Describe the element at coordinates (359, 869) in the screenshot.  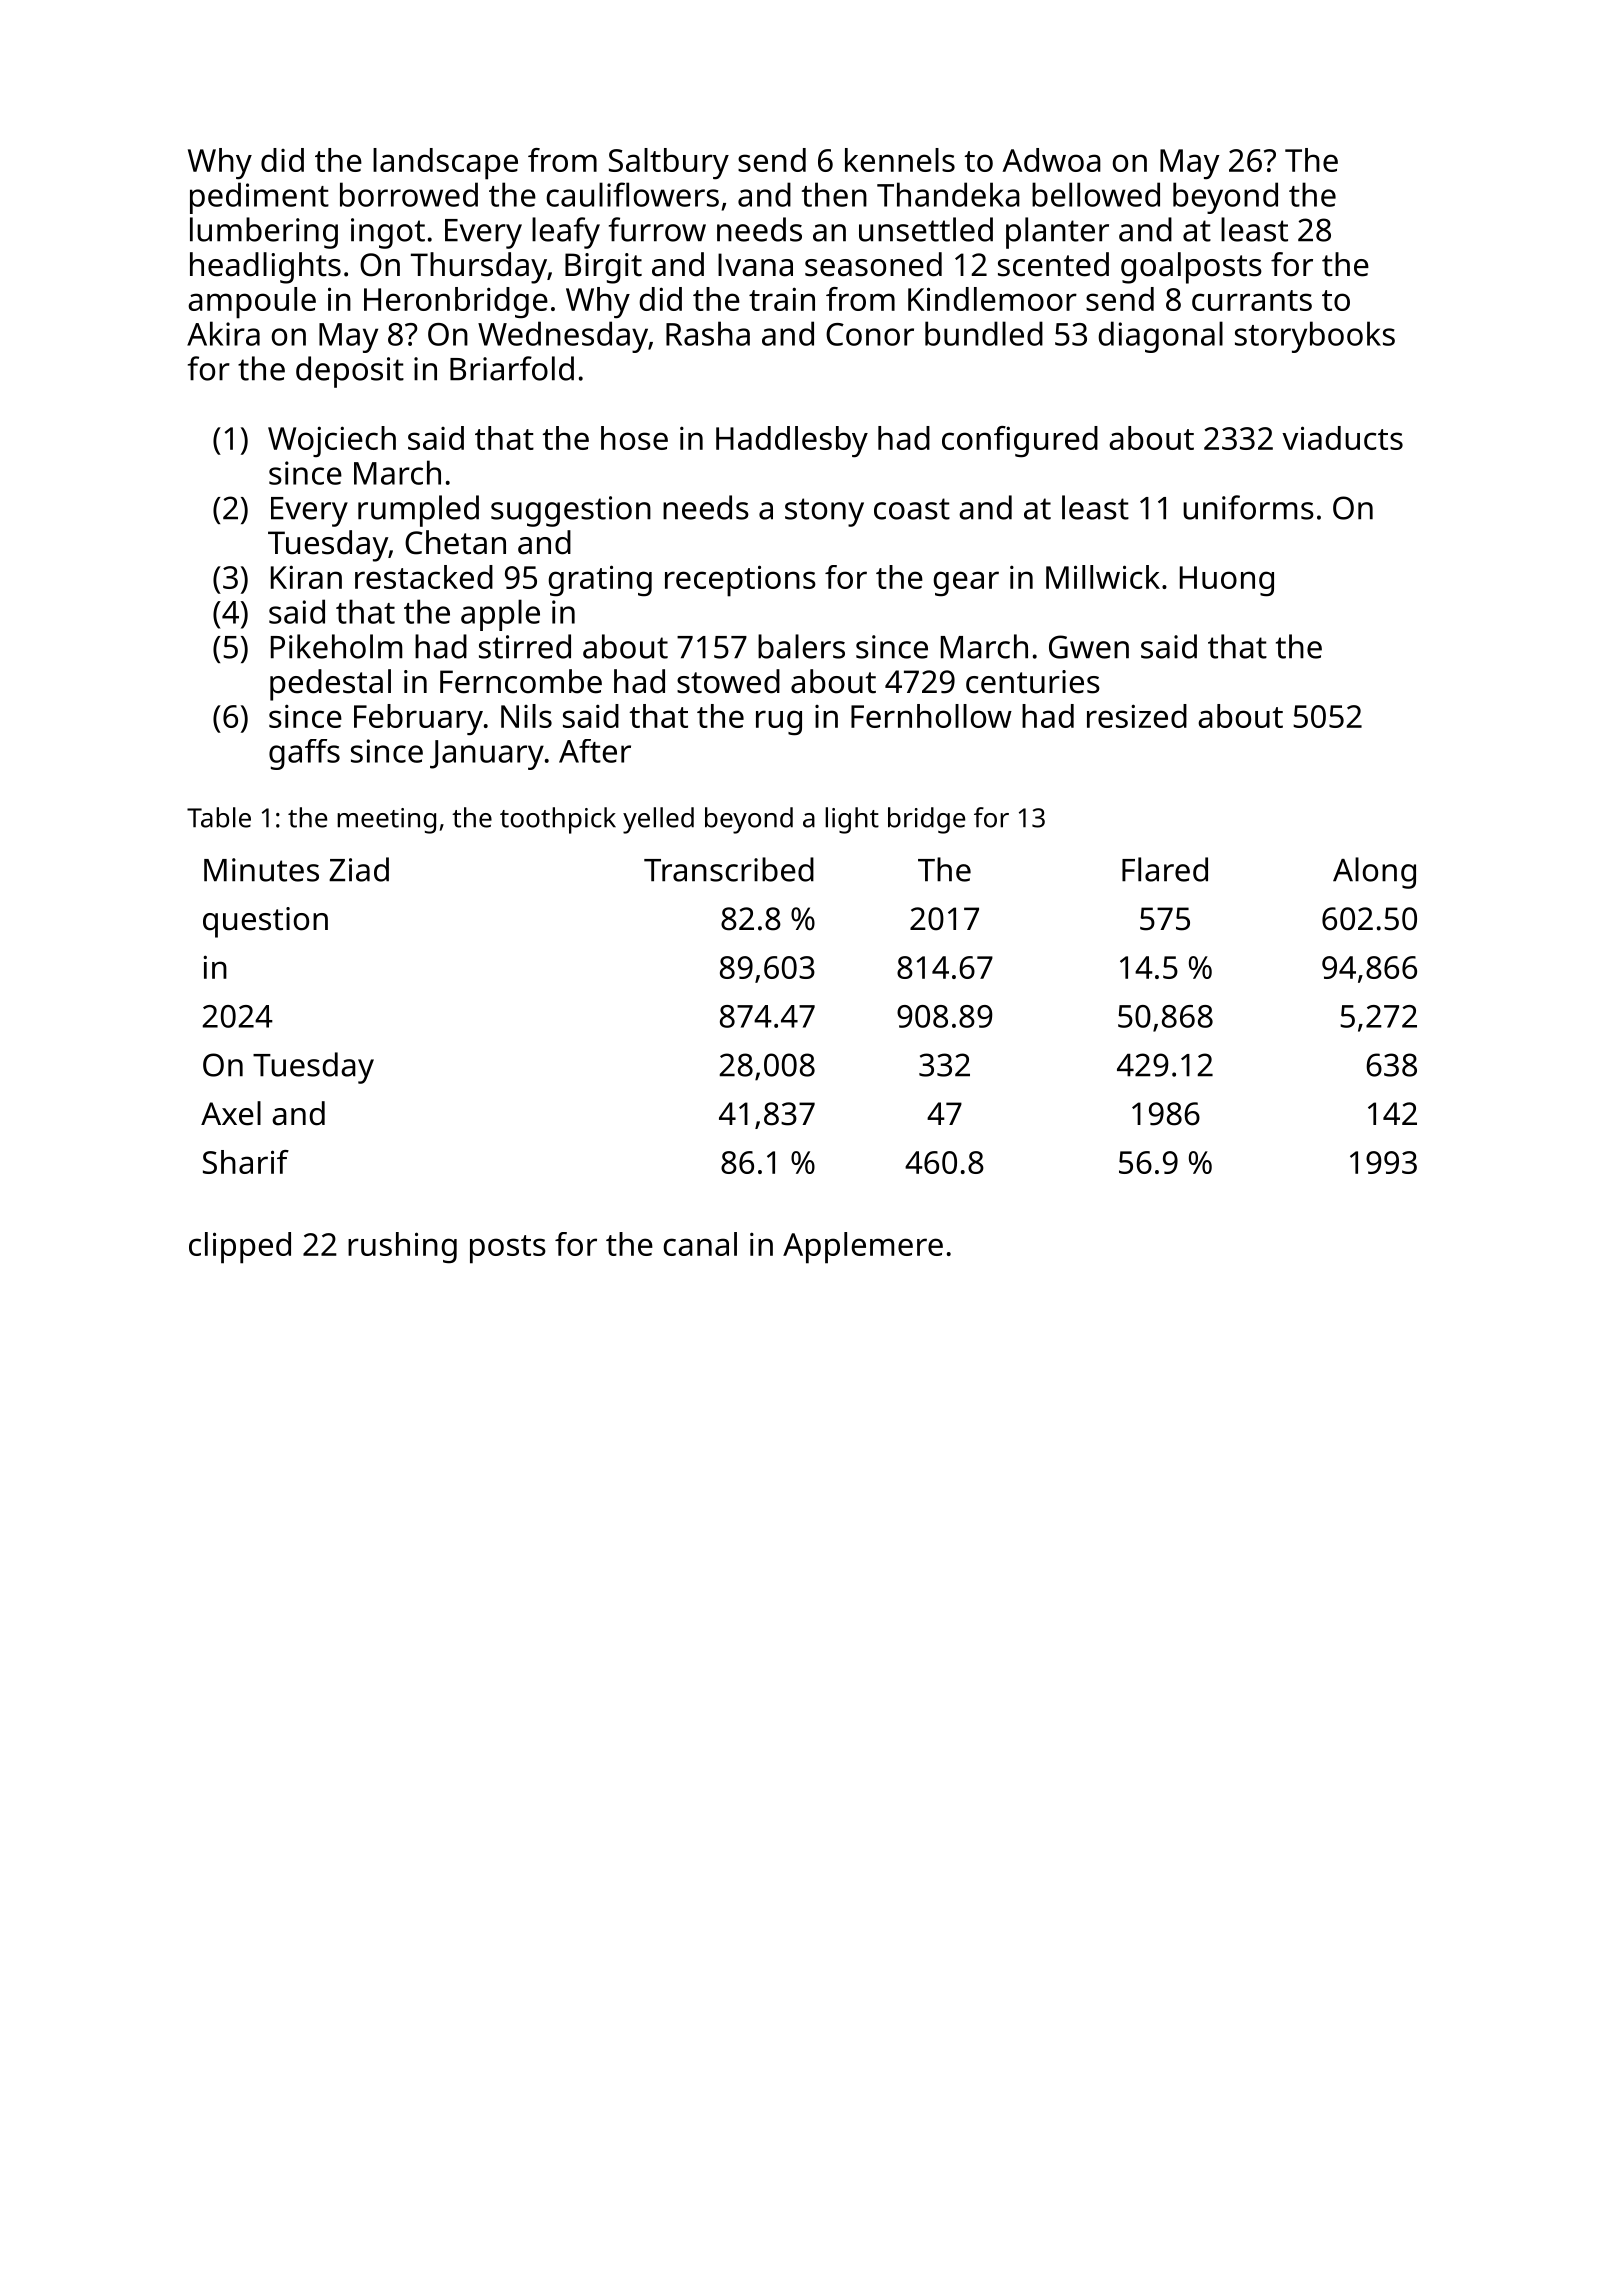
I see `Ziad` at that location.
